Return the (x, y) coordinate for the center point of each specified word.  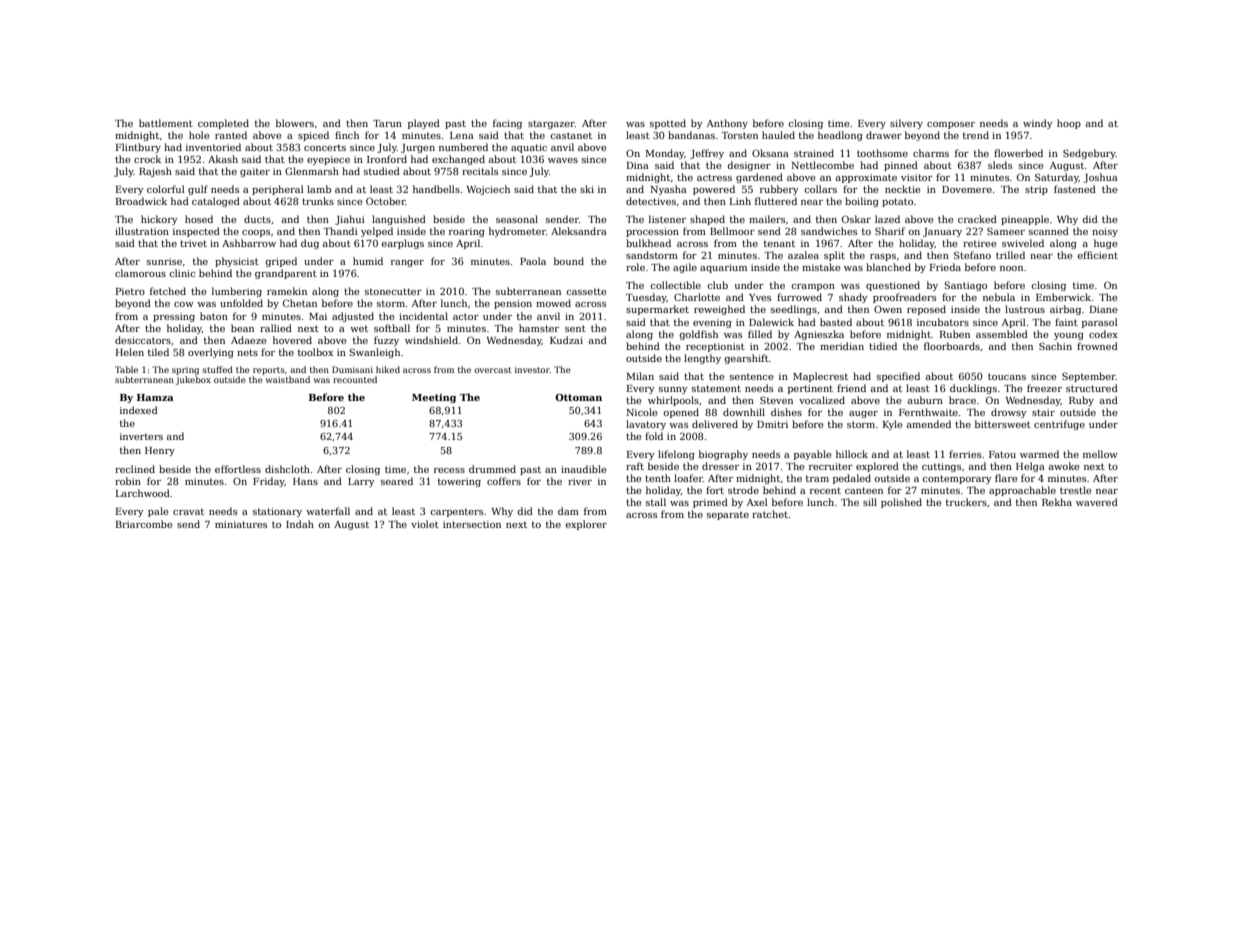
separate (728, 515)
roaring (467, 232)
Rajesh (155, 172)
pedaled (852, 479)
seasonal (517, 219)
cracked (977, 219)
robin (128, 481)
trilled (1010, 255)
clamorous (140, 273)
